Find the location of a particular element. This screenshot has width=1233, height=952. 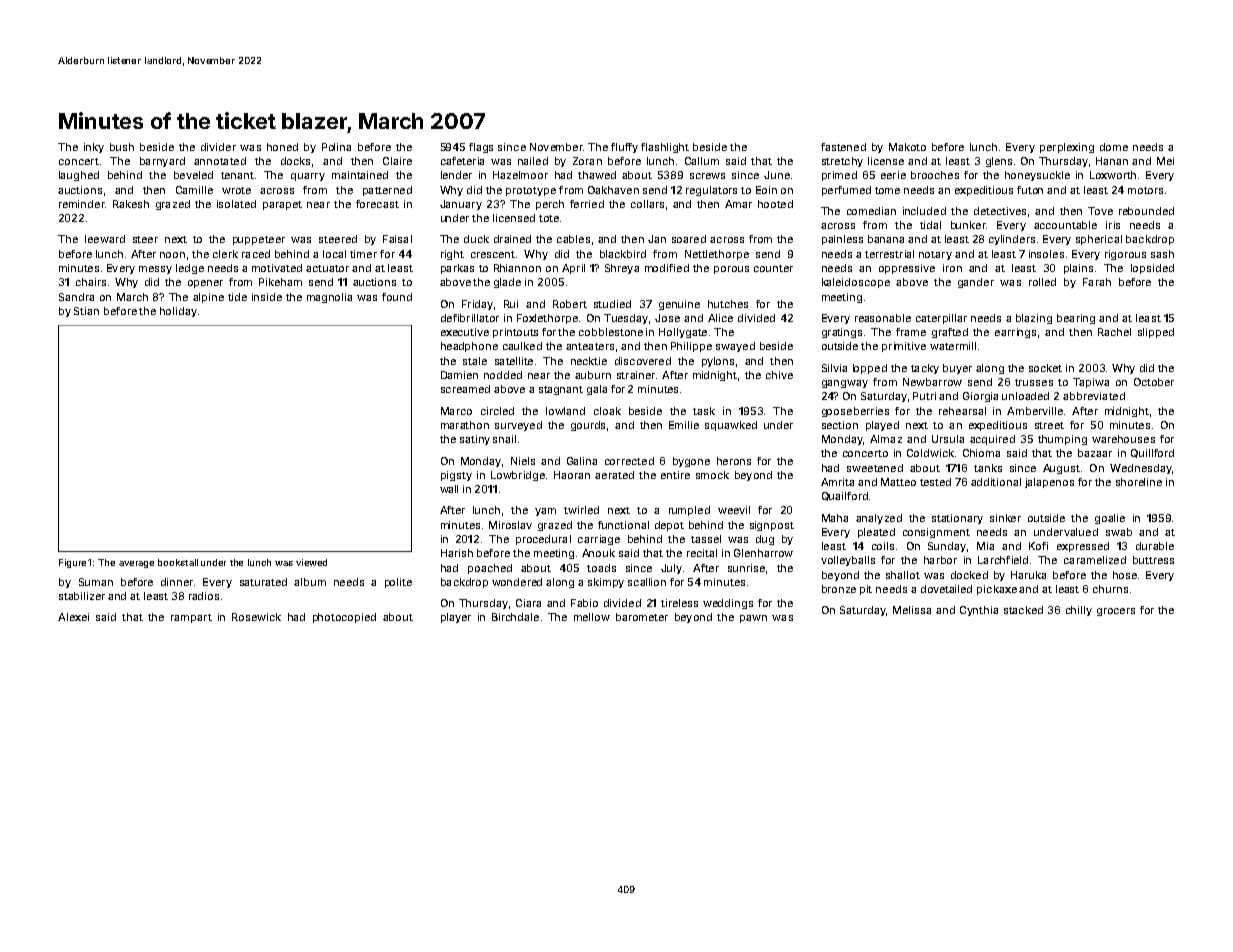

flags is located at coordinates (481, 148).
